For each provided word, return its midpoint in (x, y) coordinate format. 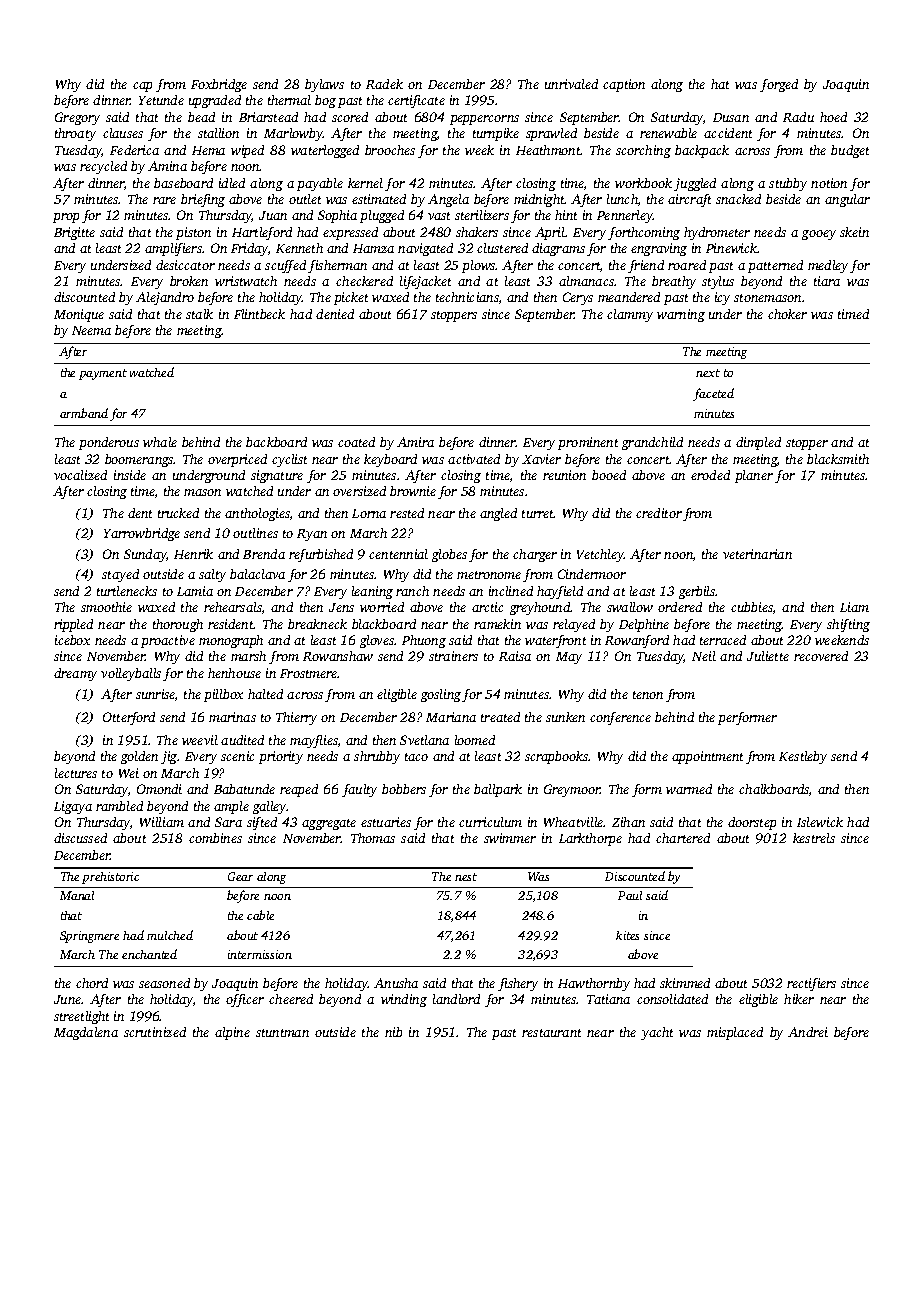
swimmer (510, 838)
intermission (260, 954)
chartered (683, 838)
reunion (564, 475)
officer (245, 1000)
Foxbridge (219, 85)
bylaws (324, 85)
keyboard (390, 460)
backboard (276, 442)
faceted (713, 394)
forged (779, 85)
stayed (120, 575)
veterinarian (757, 554)
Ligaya (73, 807)
